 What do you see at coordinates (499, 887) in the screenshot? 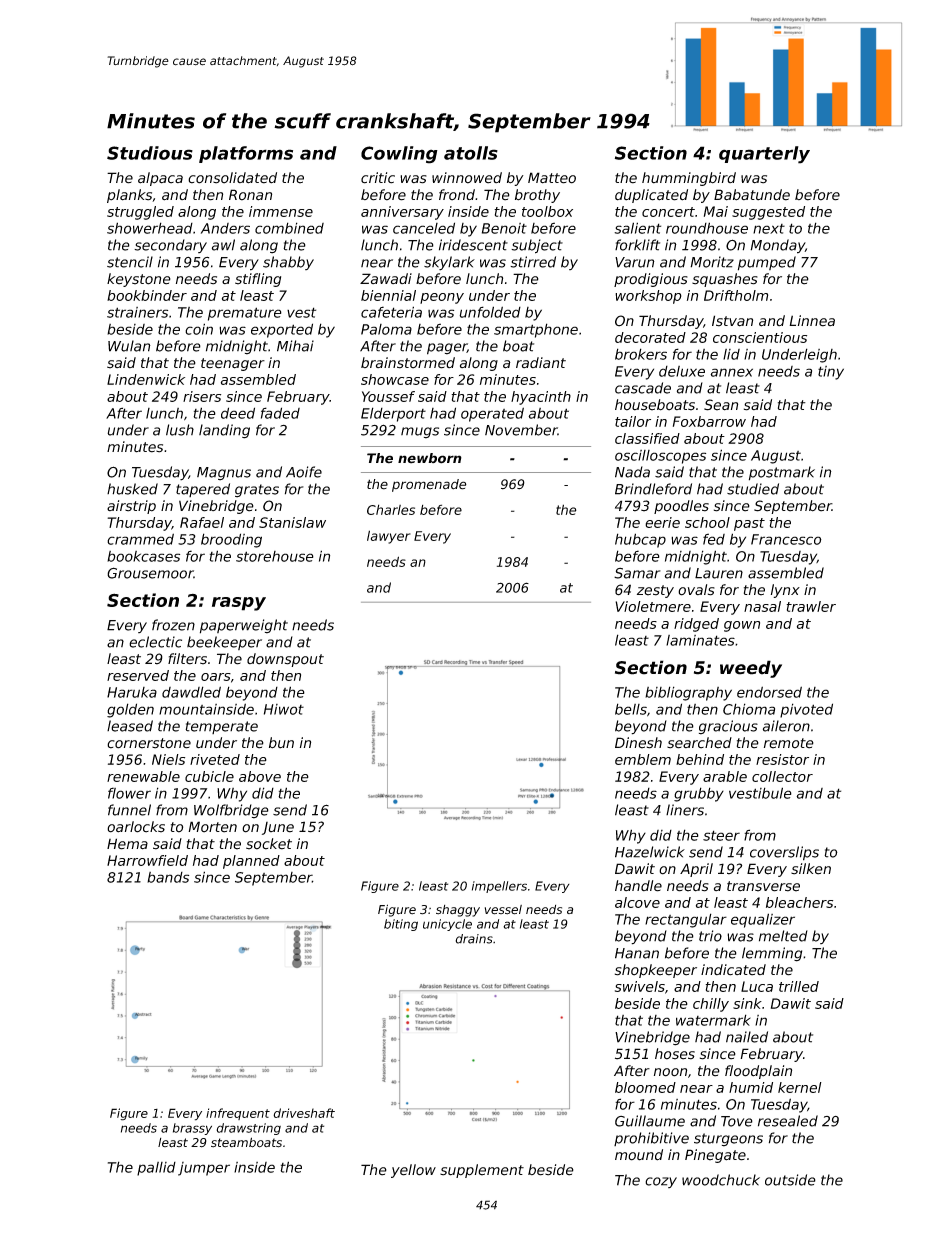
I see `impellers` at bounding box center [499, 887].
